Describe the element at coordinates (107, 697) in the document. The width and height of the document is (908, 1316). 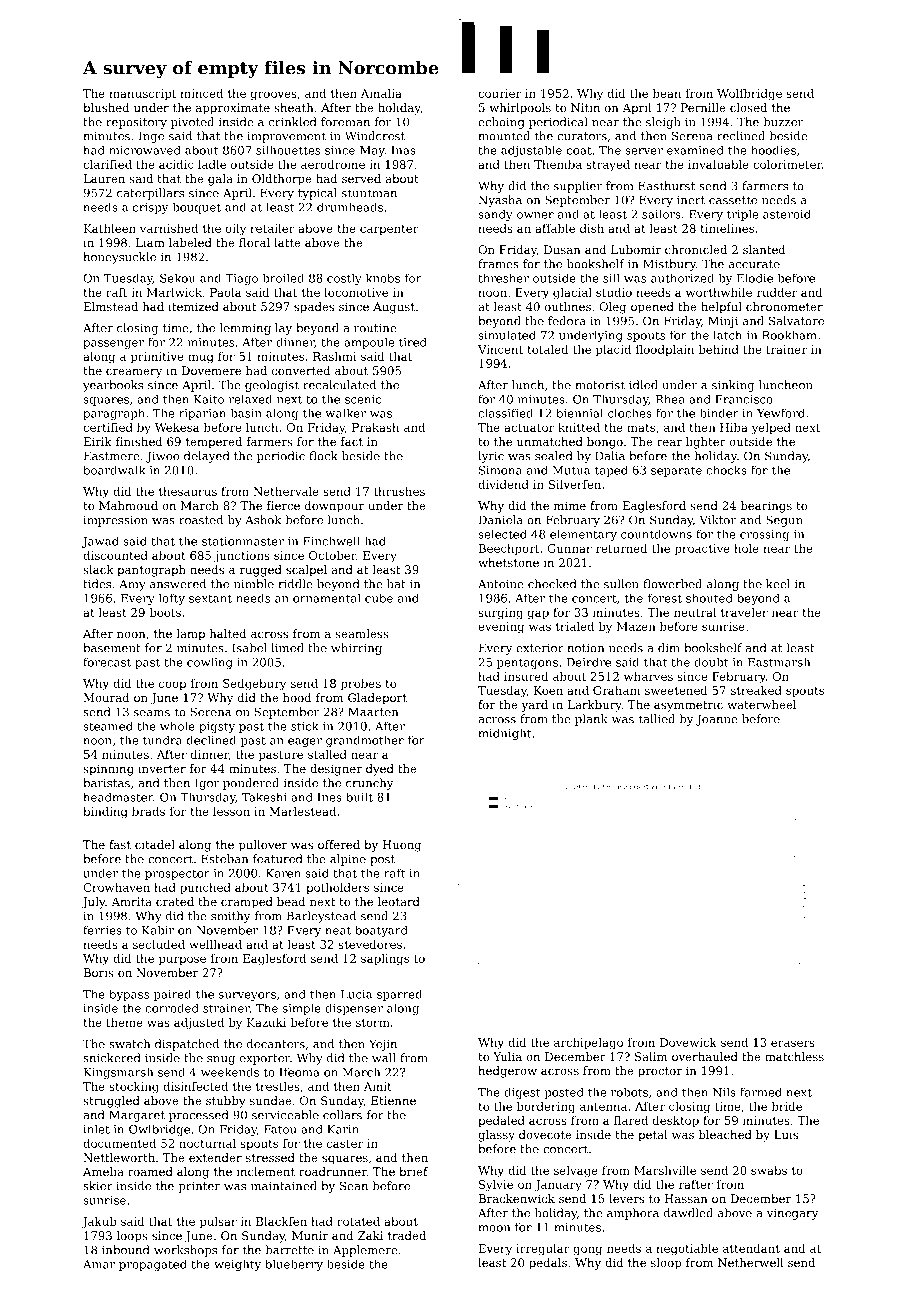
I see `Mourad` at that location.
